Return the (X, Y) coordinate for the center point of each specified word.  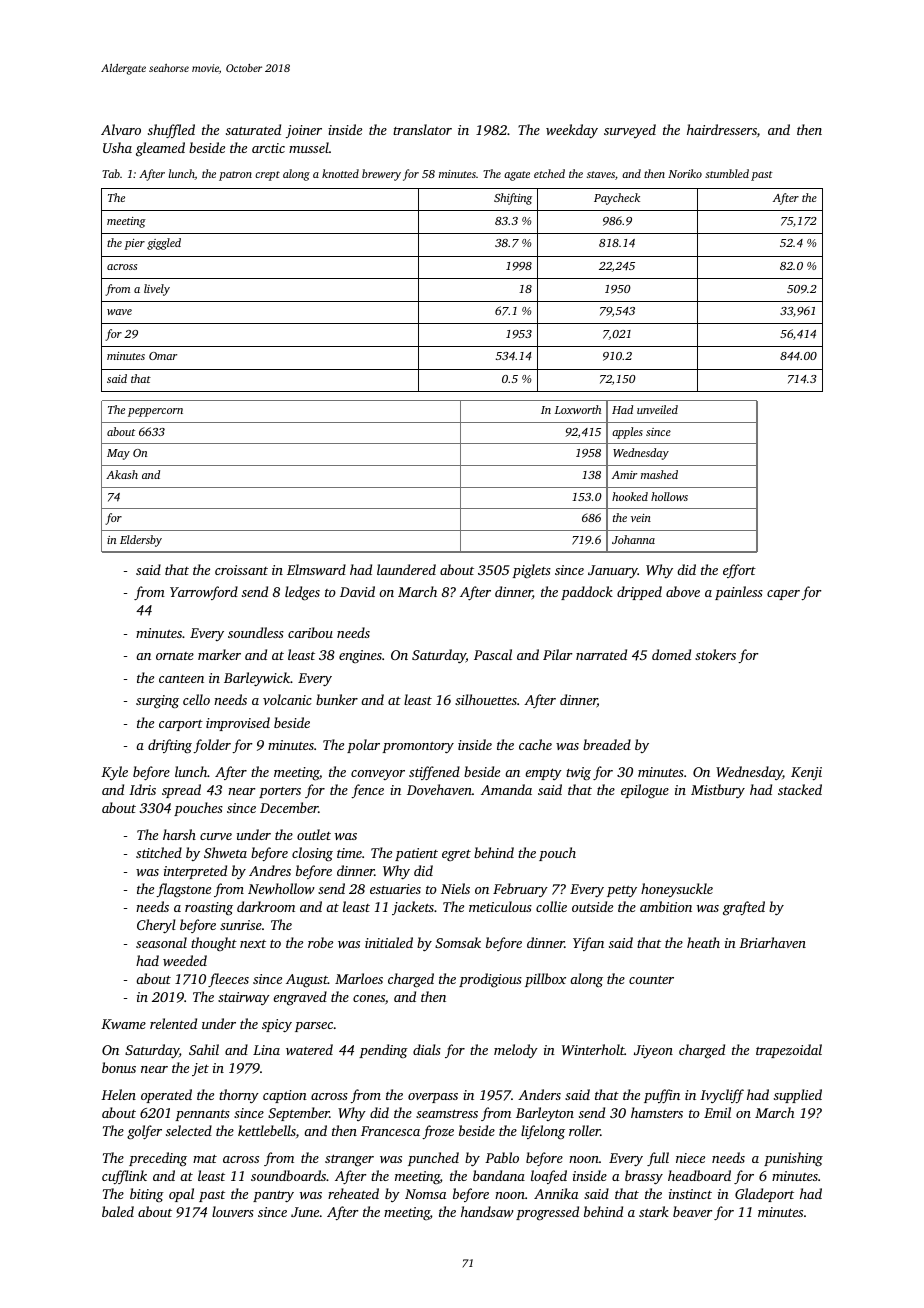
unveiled (657, 409)
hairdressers (722, 129)
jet (200, 1069)
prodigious (490, 980)
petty (622, 891)
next (253, 944)
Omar (163, 356)
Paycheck (617, 199)
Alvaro (121, 129)
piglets (531, 571)
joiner (303, 131)
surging (157, 702)
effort (739, 571)
